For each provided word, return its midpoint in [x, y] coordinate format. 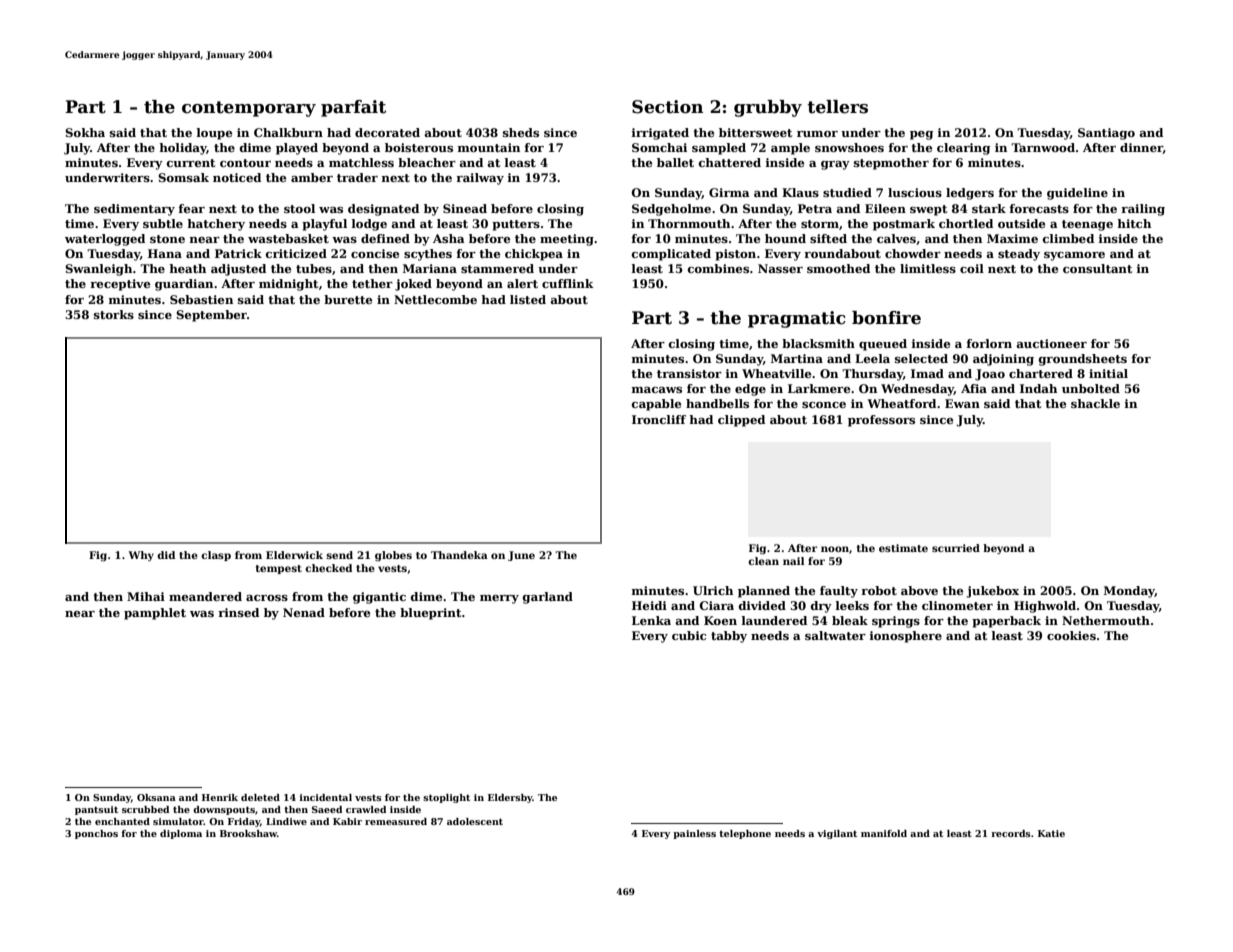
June [521, 556]
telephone [745, 834]
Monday [1129, 592]
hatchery [216, 225]
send [339, 555]
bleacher [427, 162]
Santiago [1106, 134]
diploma [181, 834]
